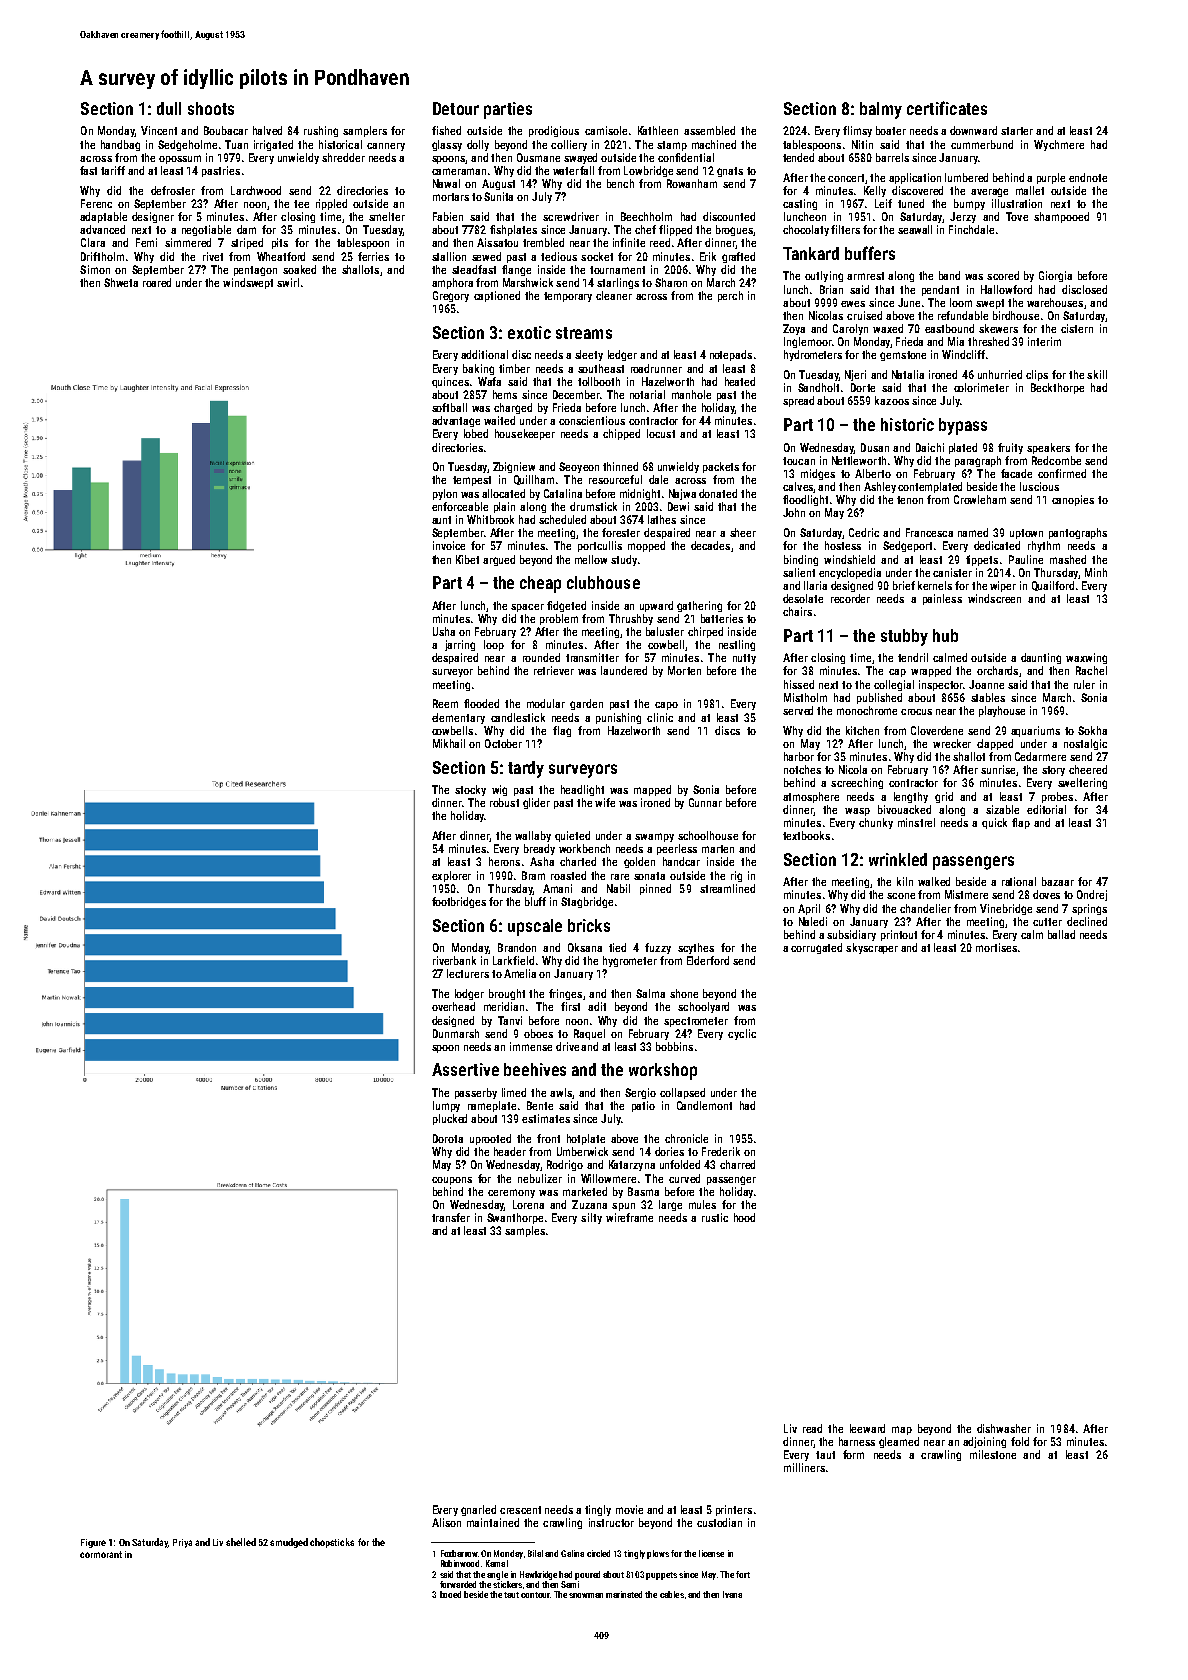  Describe the element at coordinates (947, 108) in the image. I see `certificates` at that location.
